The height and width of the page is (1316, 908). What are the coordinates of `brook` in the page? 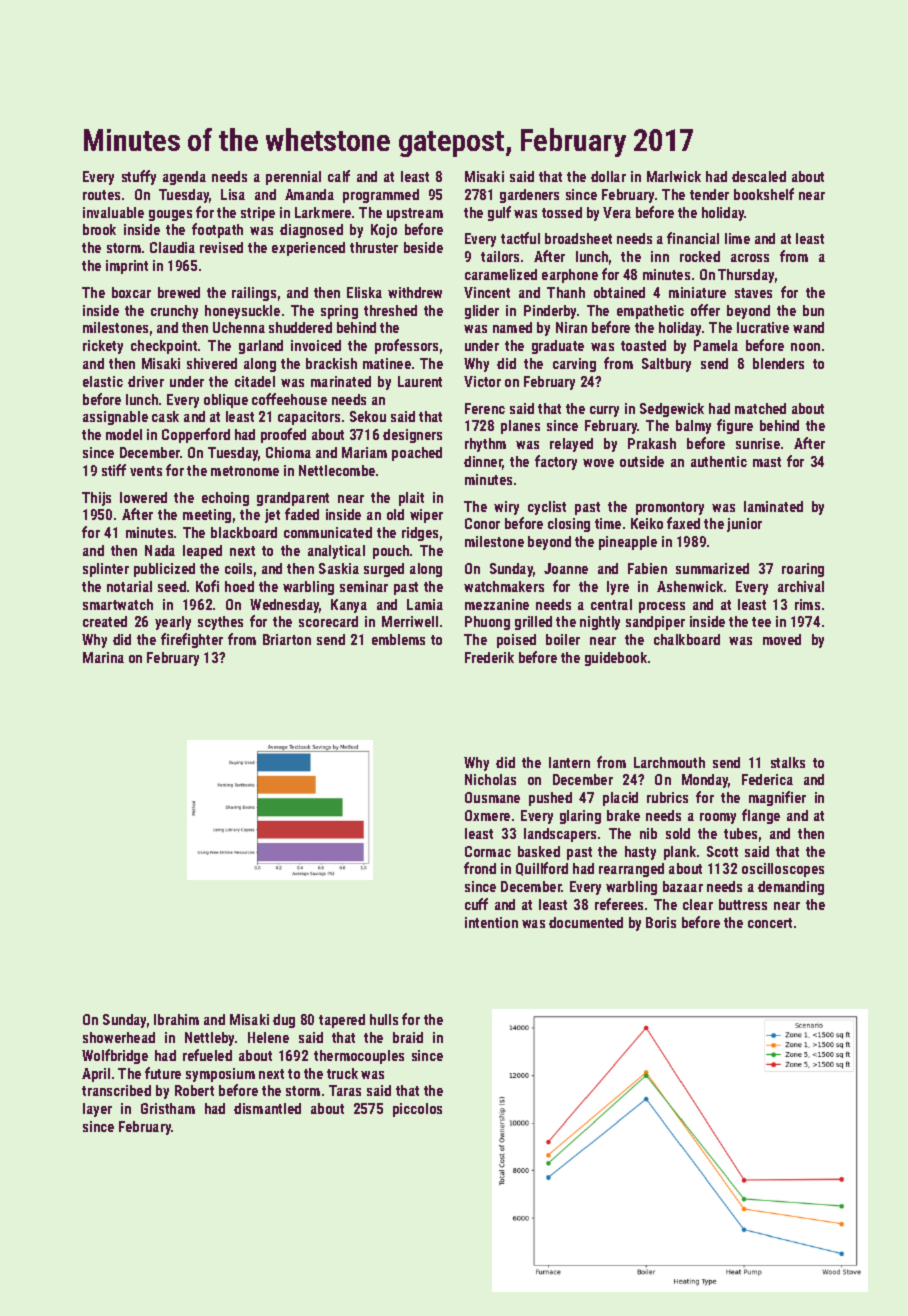 It's located at (99, 229).
